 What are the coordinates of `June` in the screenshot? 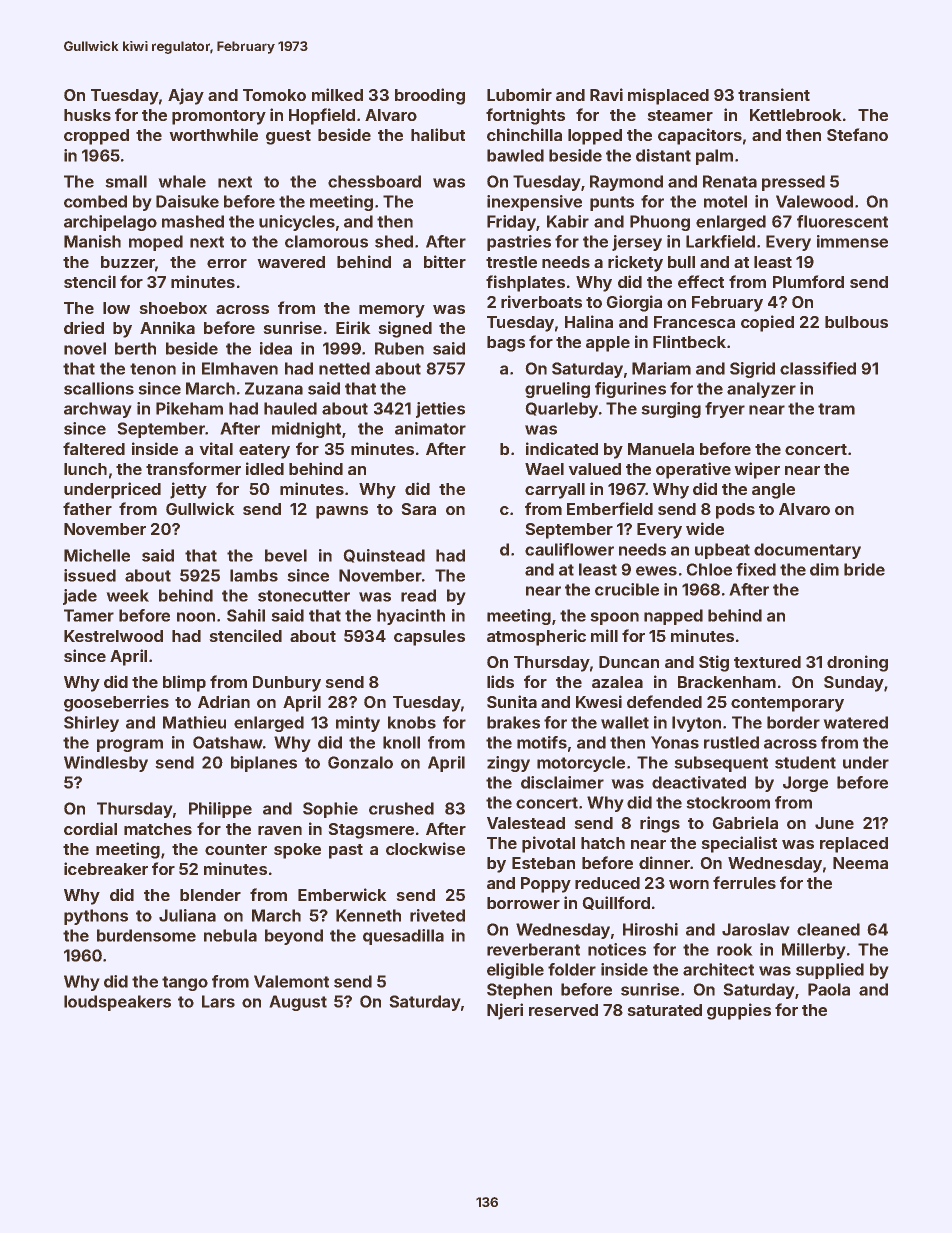 It's located at (834, 823).
